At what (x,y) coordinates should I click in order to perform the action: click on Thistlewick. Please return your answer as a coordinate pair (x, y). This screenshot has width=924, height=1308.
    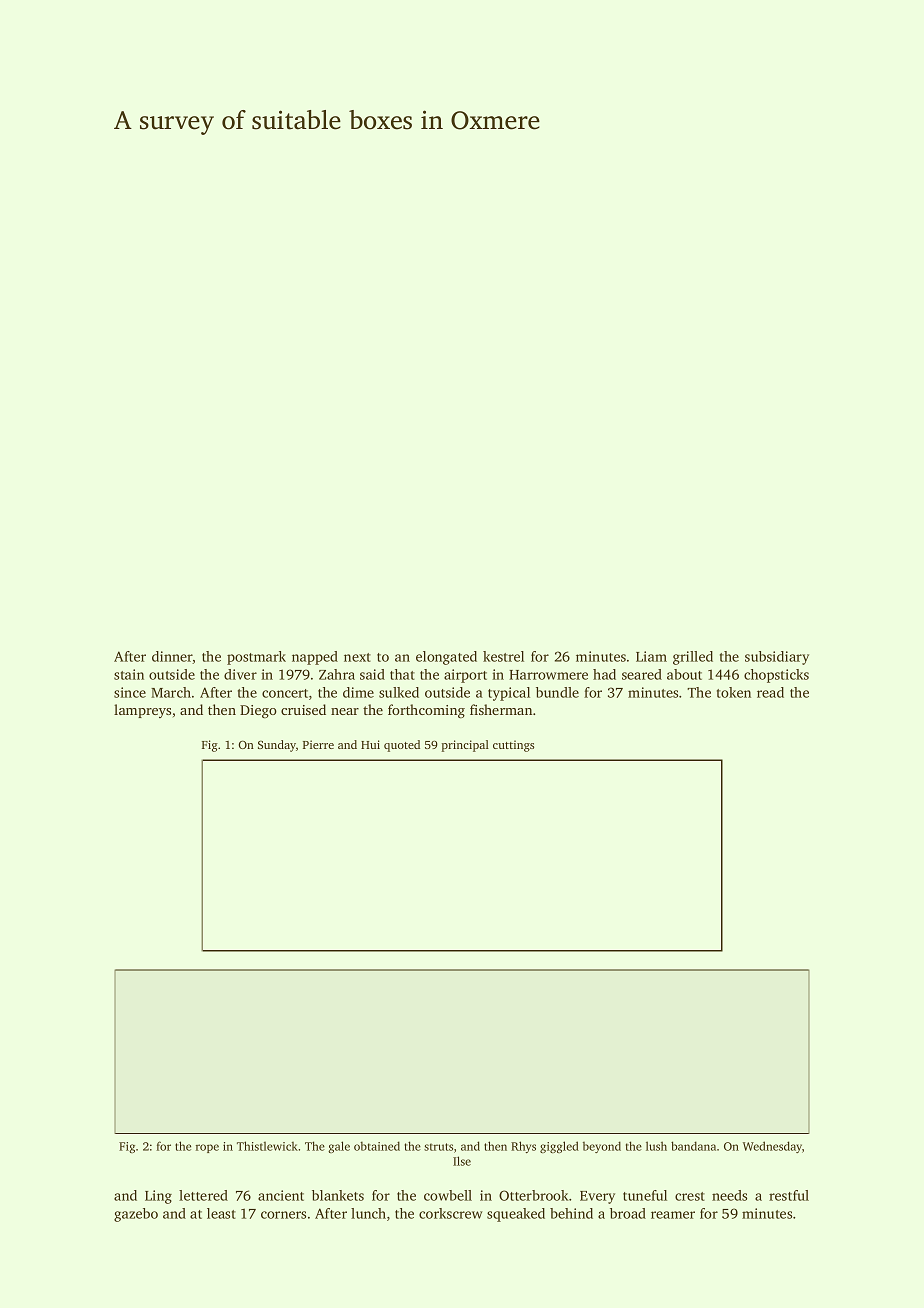
    Looking at the image, I should click on (267, 1146).
